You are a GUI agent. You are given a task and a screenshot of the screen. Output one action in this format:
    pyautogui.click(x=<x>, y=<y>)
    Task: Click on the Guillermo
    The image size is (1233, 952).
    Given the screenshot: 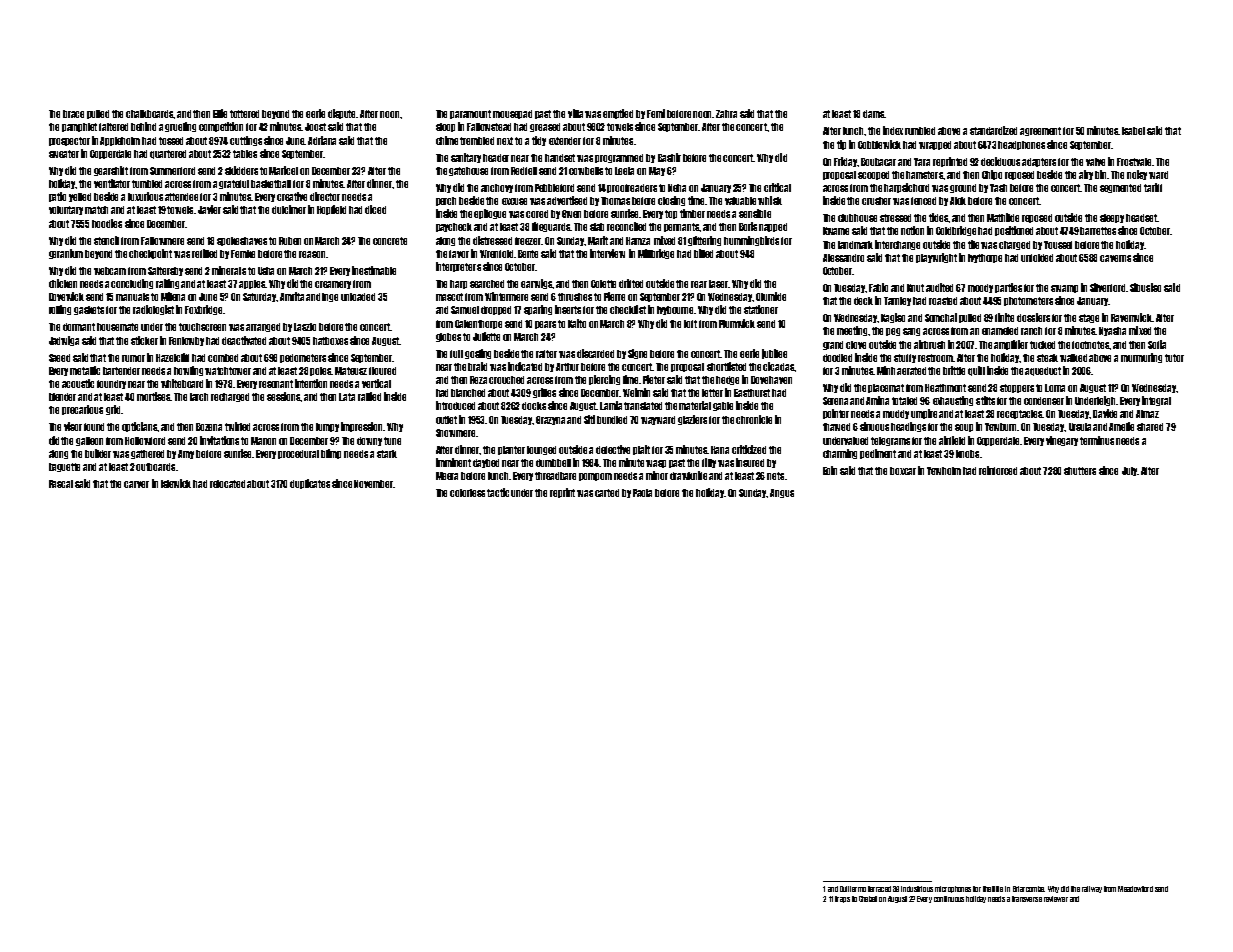 What is the action you would take?
    pyautogui.click(x=853, y=889)
